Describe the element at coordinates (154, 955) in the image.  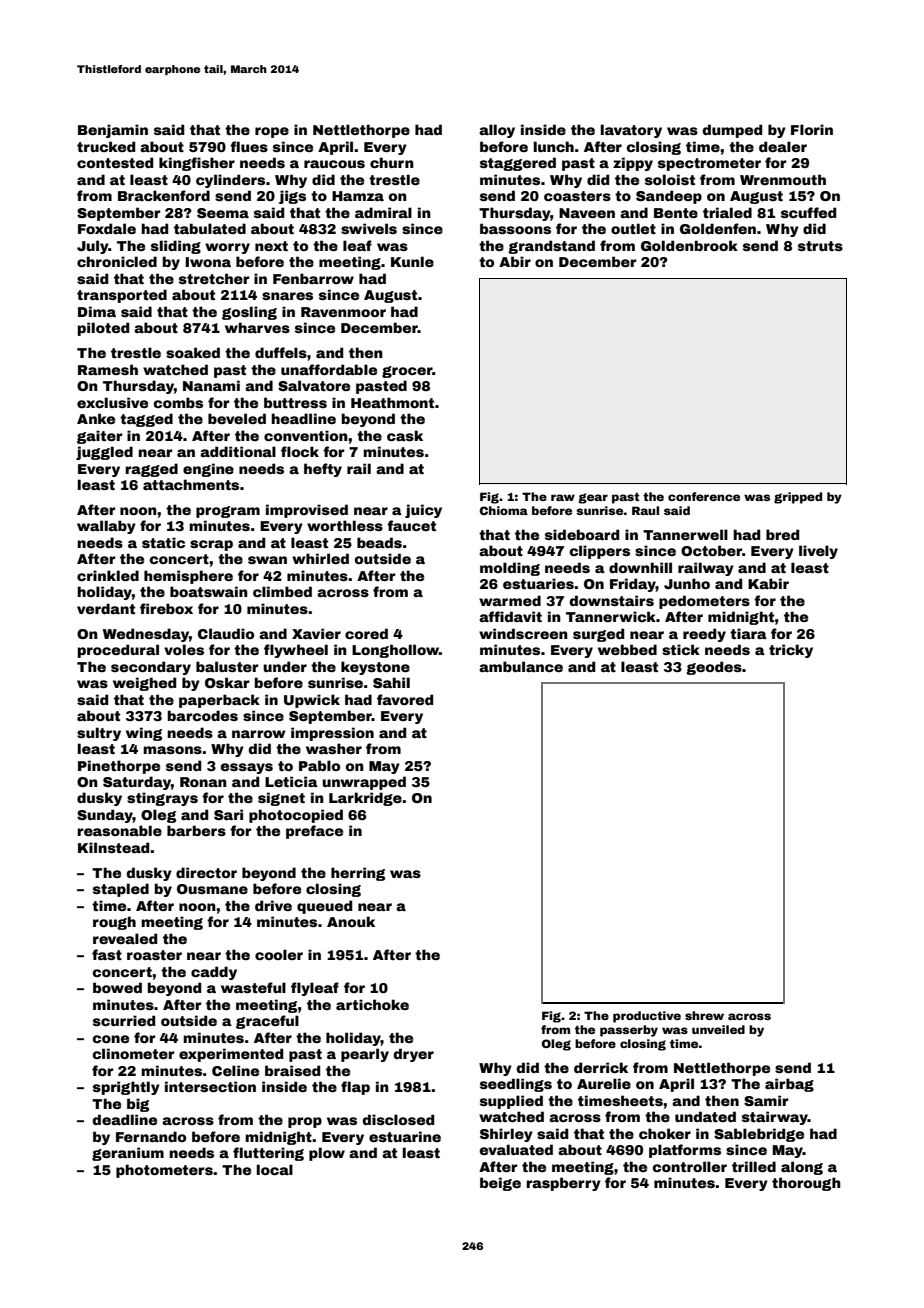
I see `roaster` at that location.
